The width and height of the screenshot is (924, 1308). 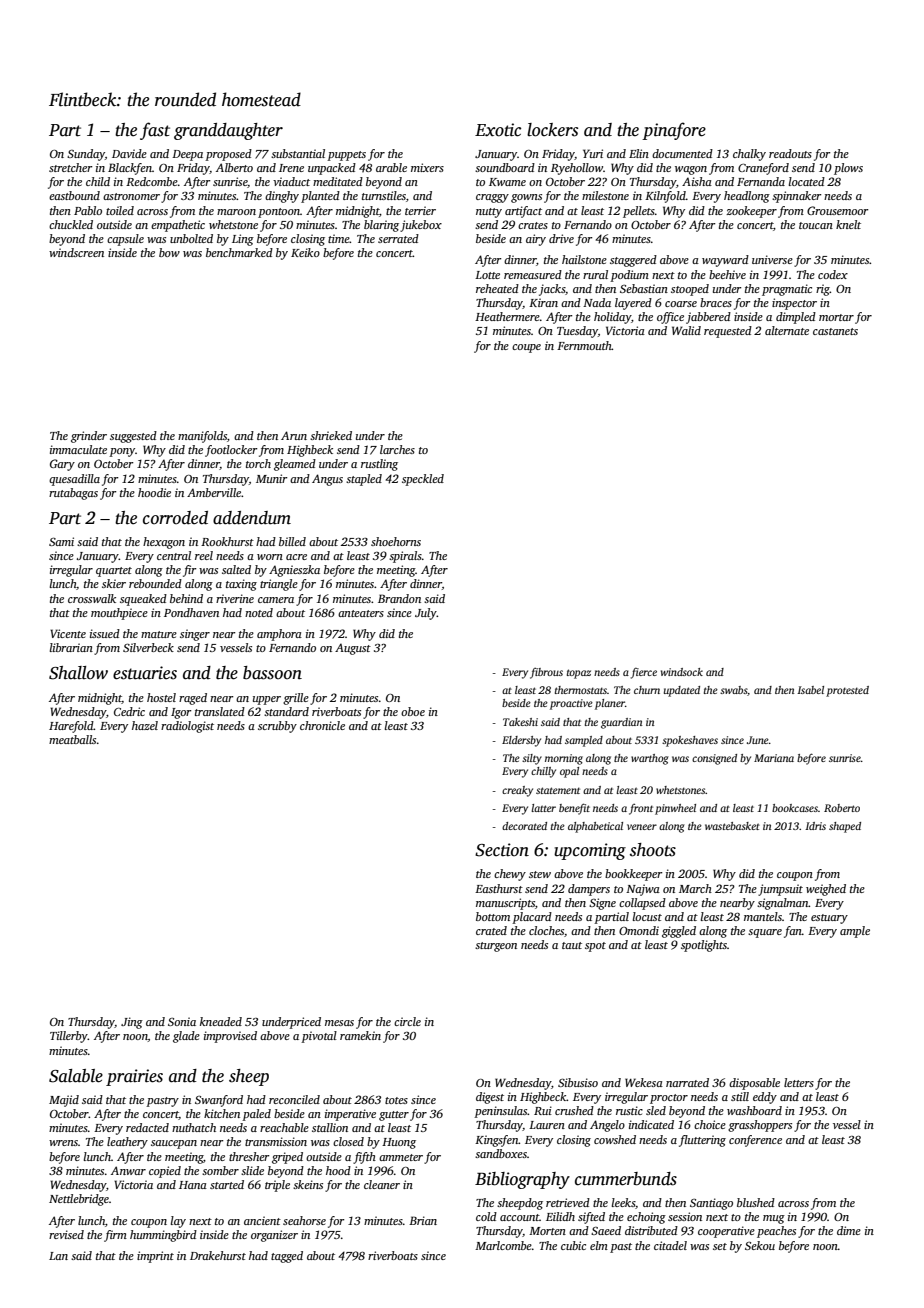 What do you see at coordinates (674, 131) in the screenshot?
I see `pinafore` at bounding box center [674, 131].
